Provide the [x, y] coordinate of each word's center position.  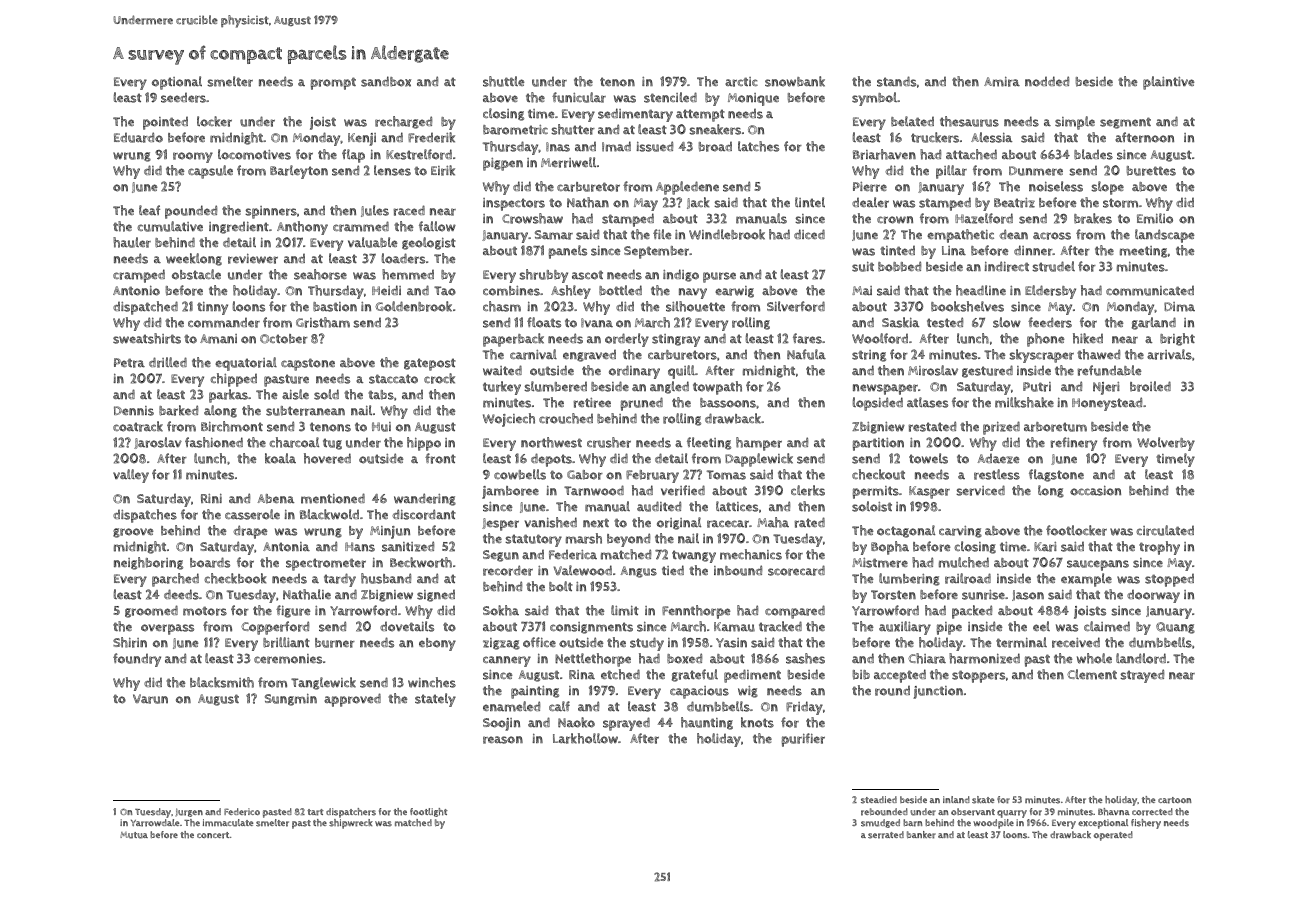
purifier [803, 740]
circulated [1165, 530]
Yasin [731, 643]
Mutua [134, 835]
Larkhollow [585, 738]
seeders [183, 98]
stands [896, 81]
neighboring [148, 563]
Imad [616, 146]
